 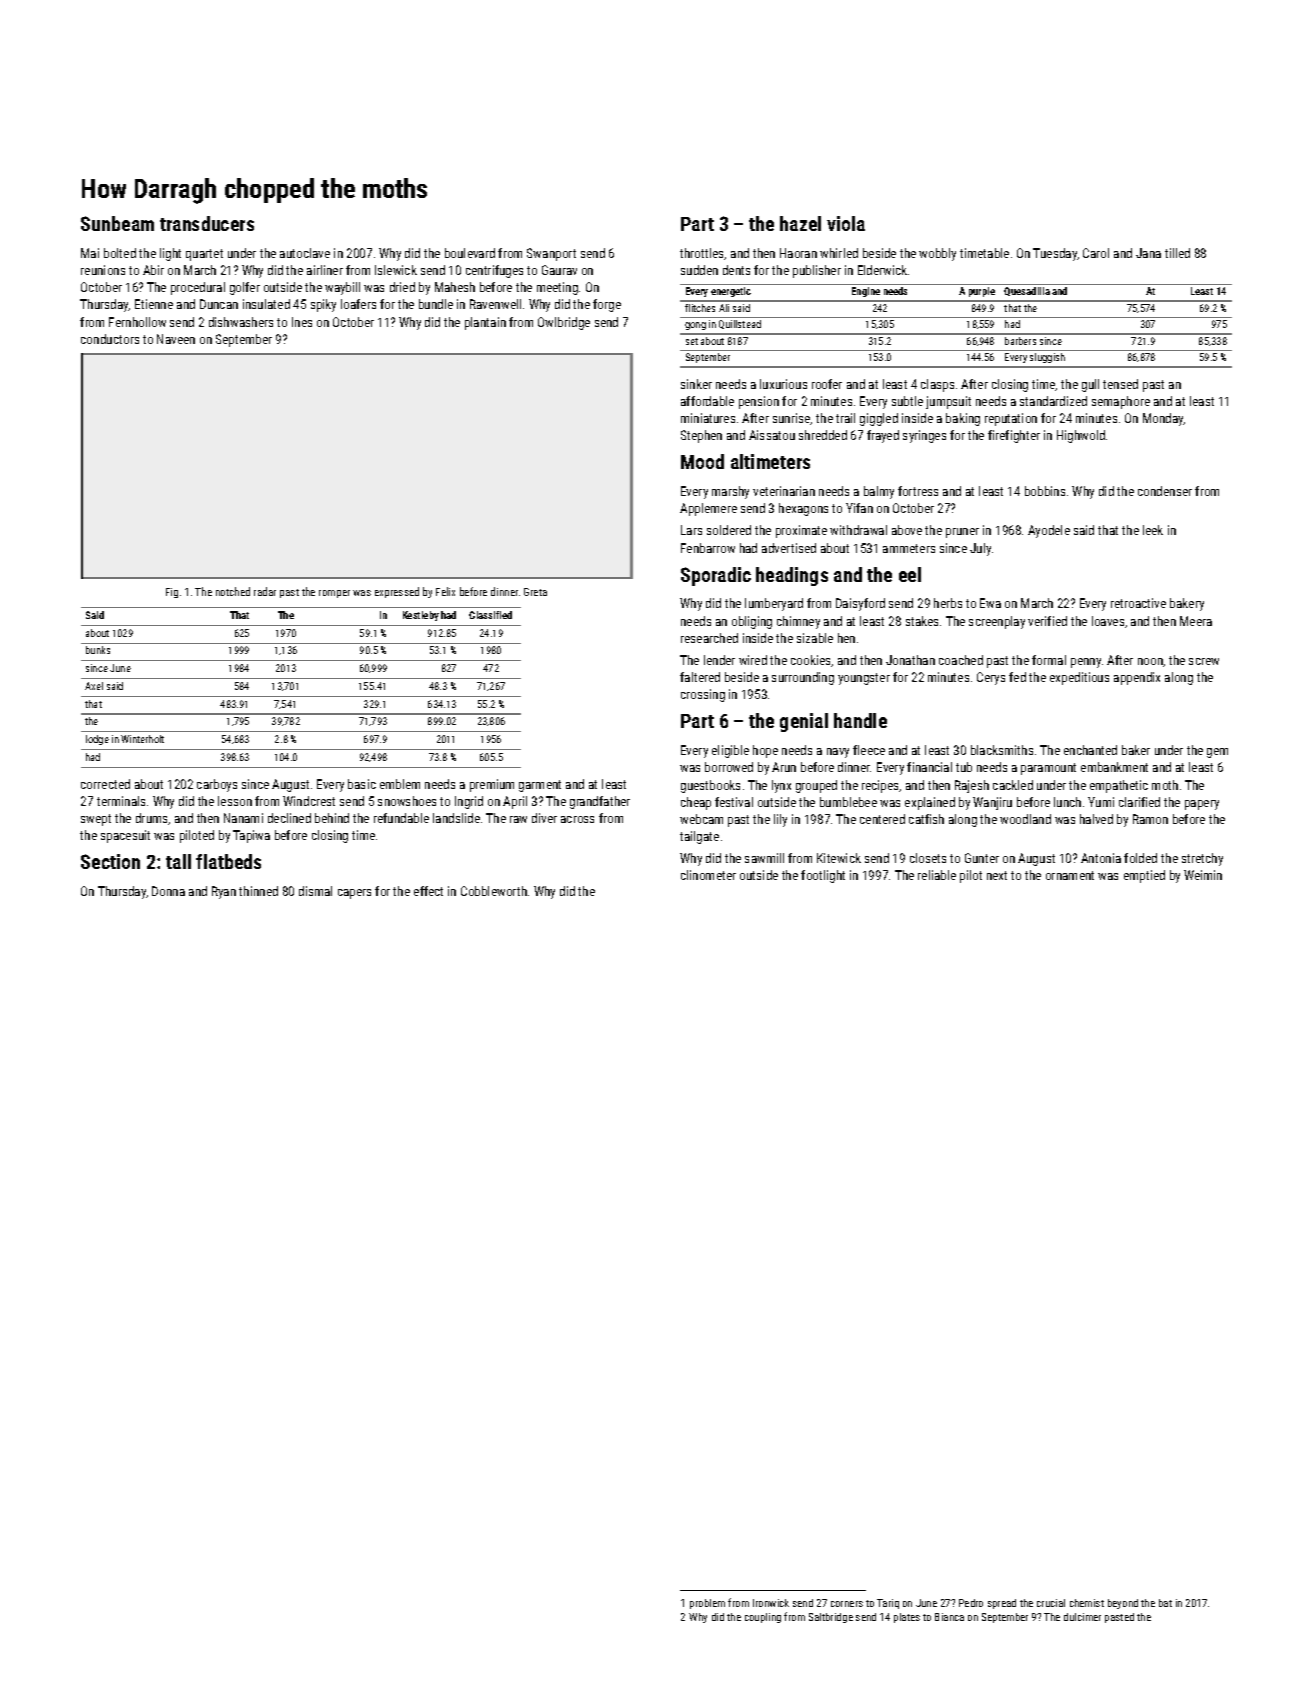 I want to click on Cobbleworth, so click(x=494, y=891).
